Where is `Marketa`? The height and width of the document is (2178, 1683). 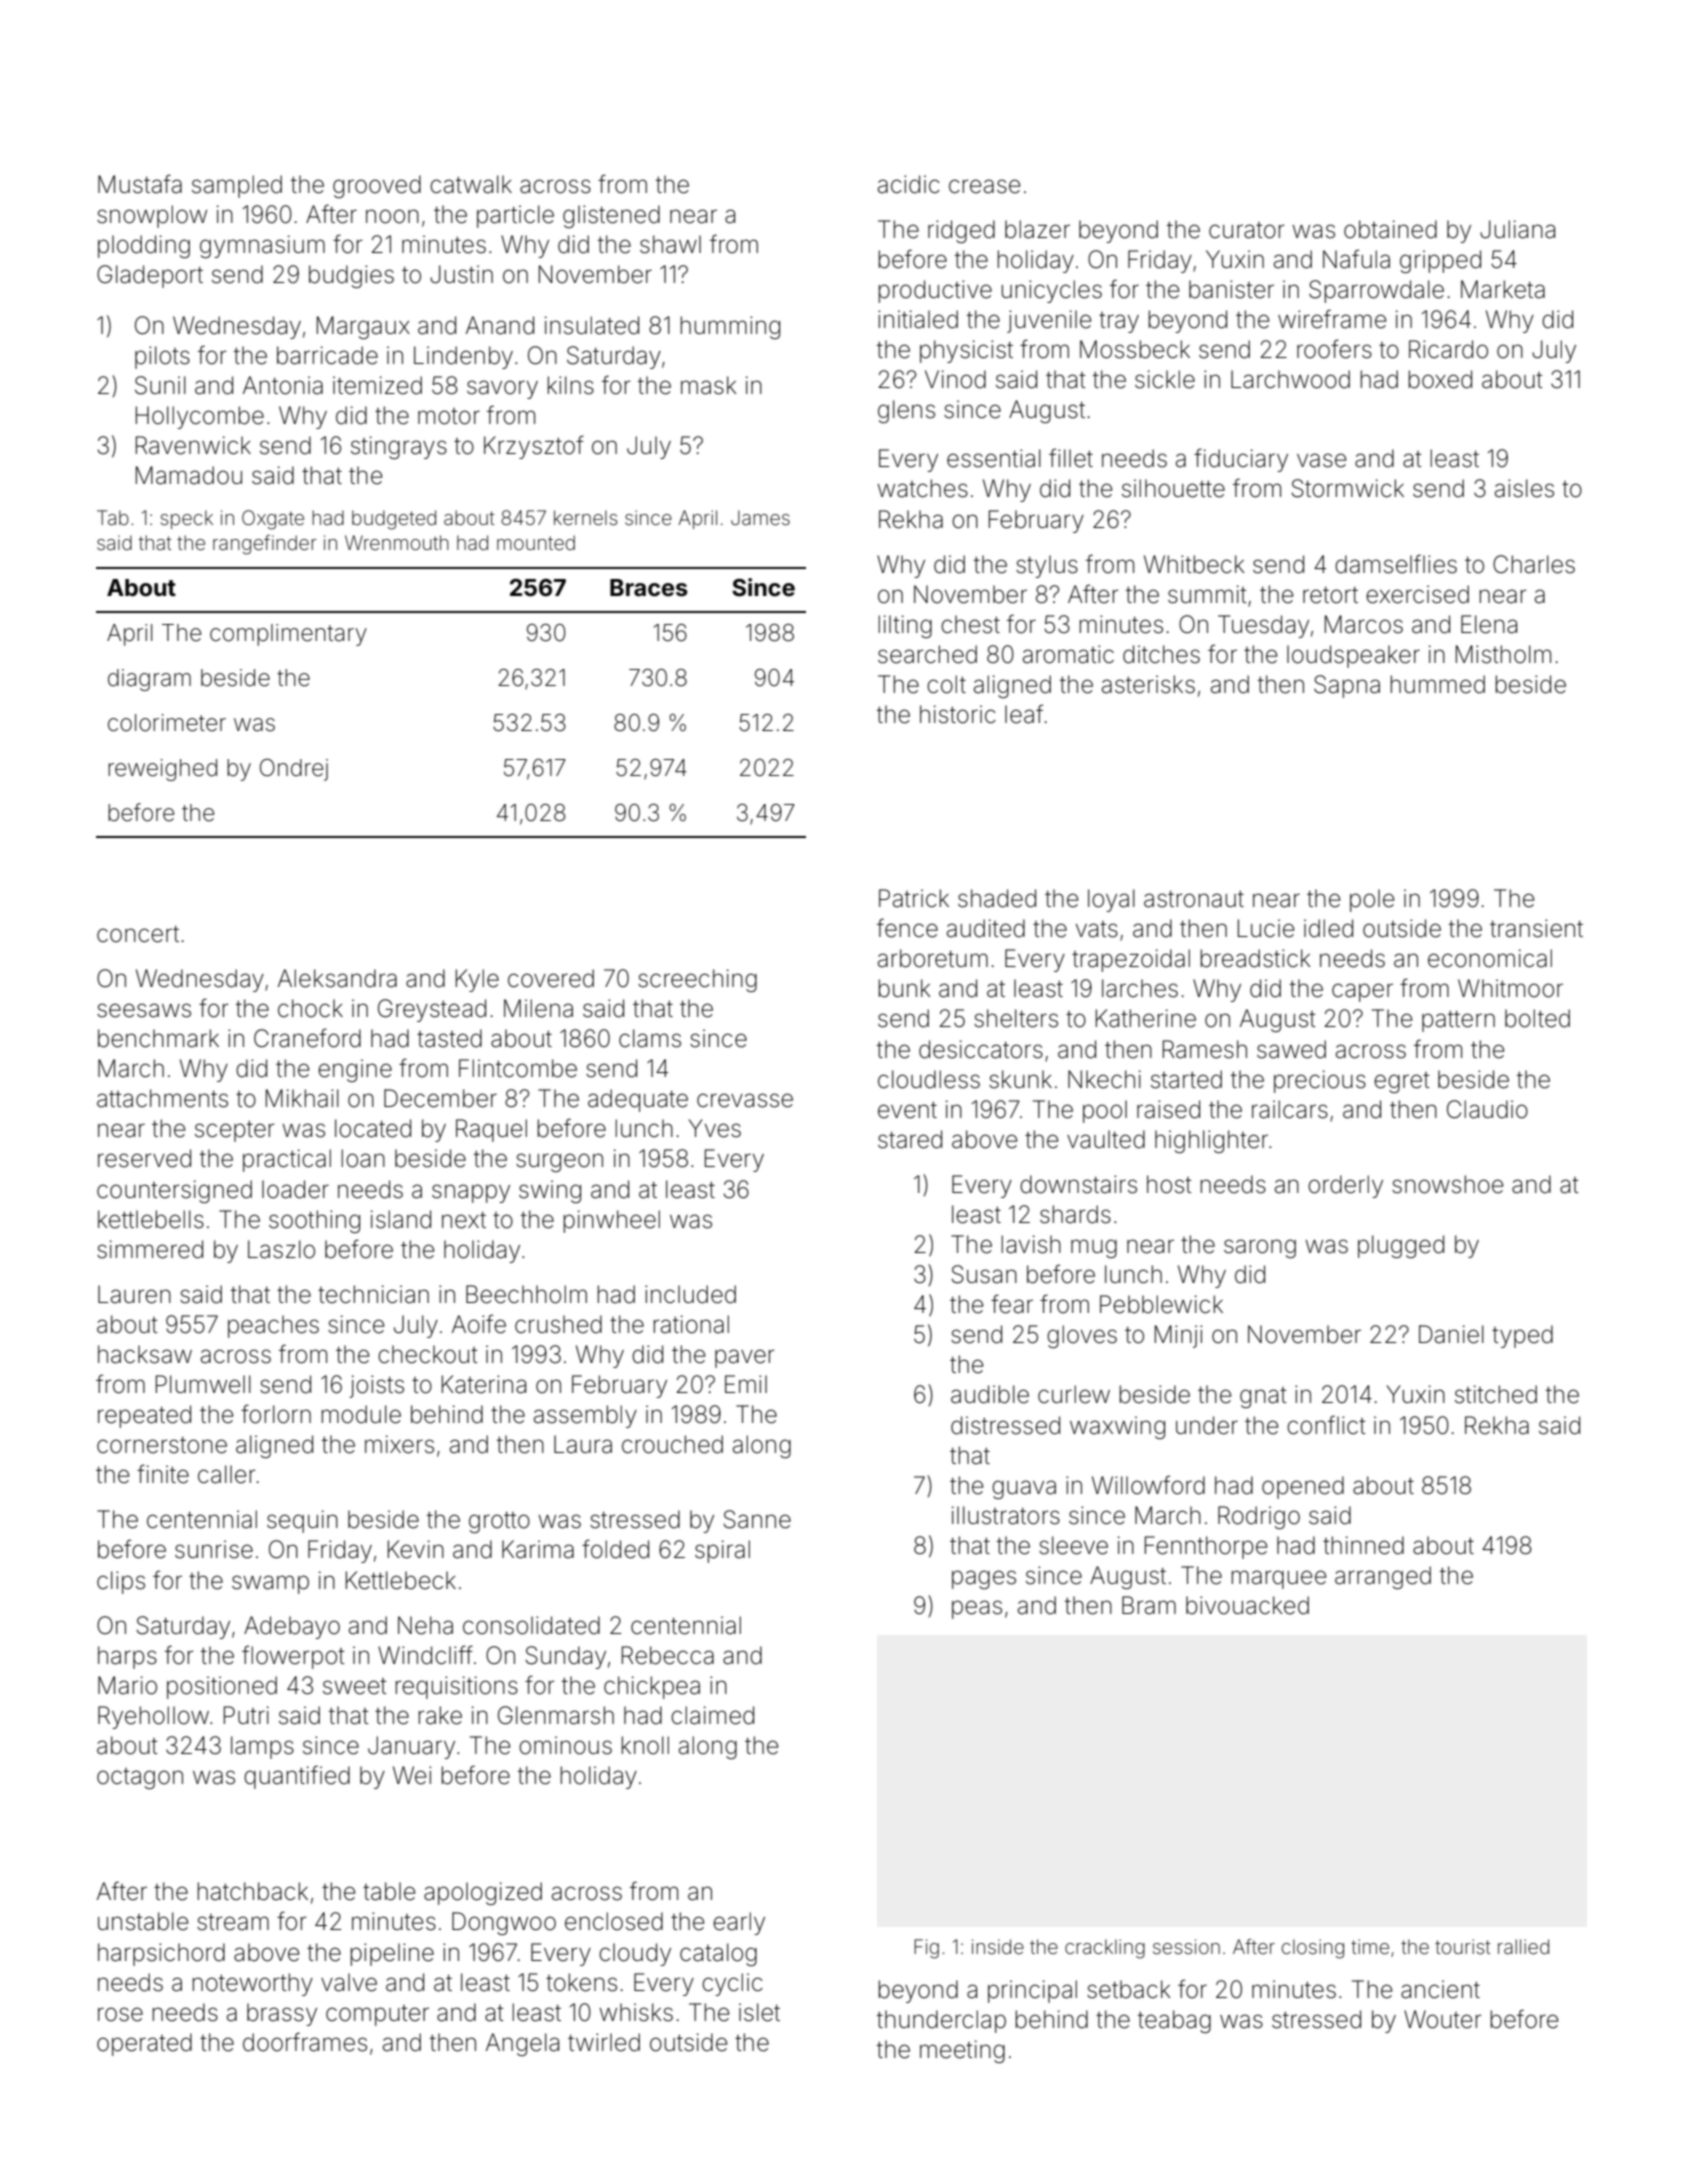
Marketa is located at coordinates (1503, 289).
